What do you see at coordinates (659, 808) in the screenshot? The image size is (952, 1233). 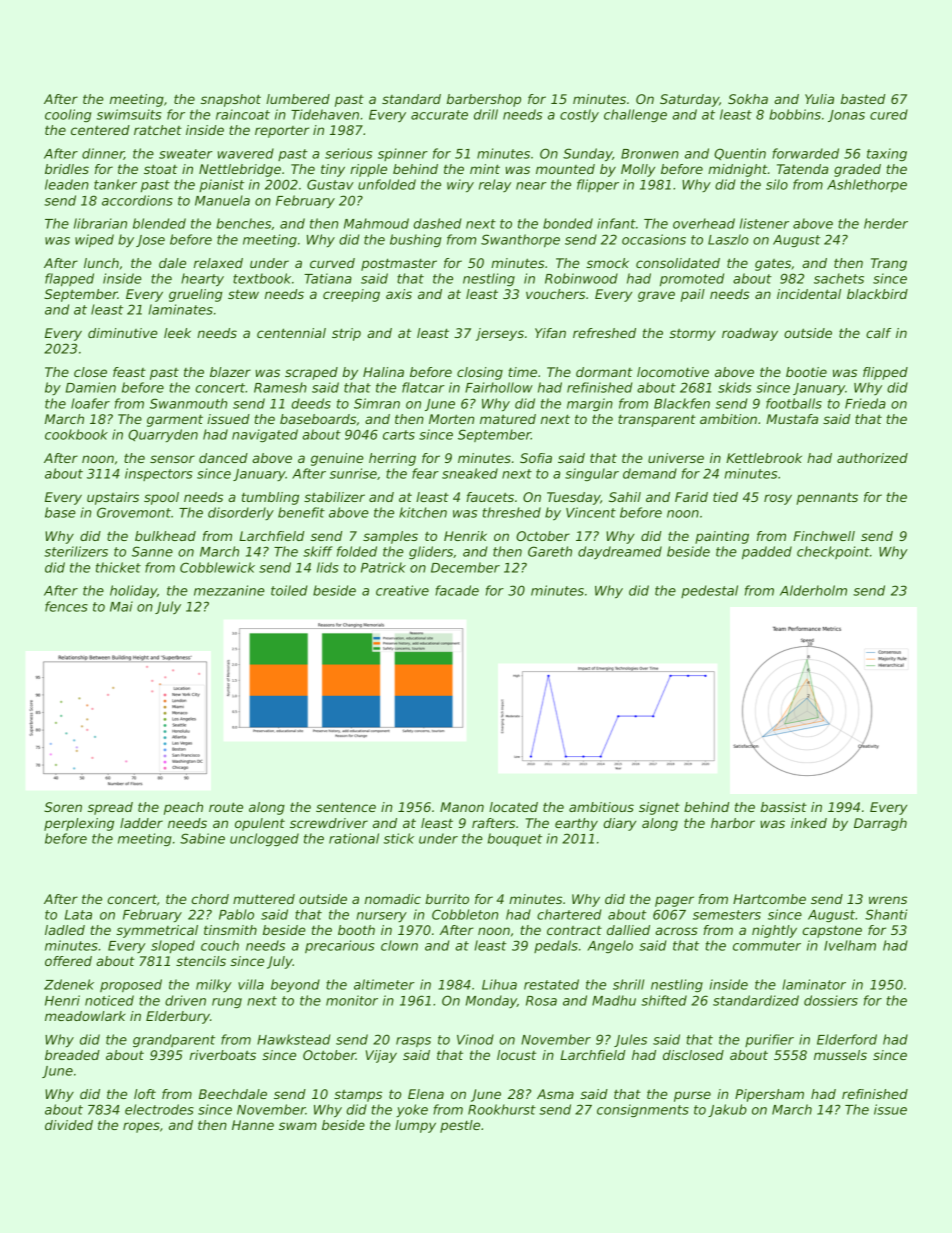 I see `signet` at bounding box center [659, 808].
